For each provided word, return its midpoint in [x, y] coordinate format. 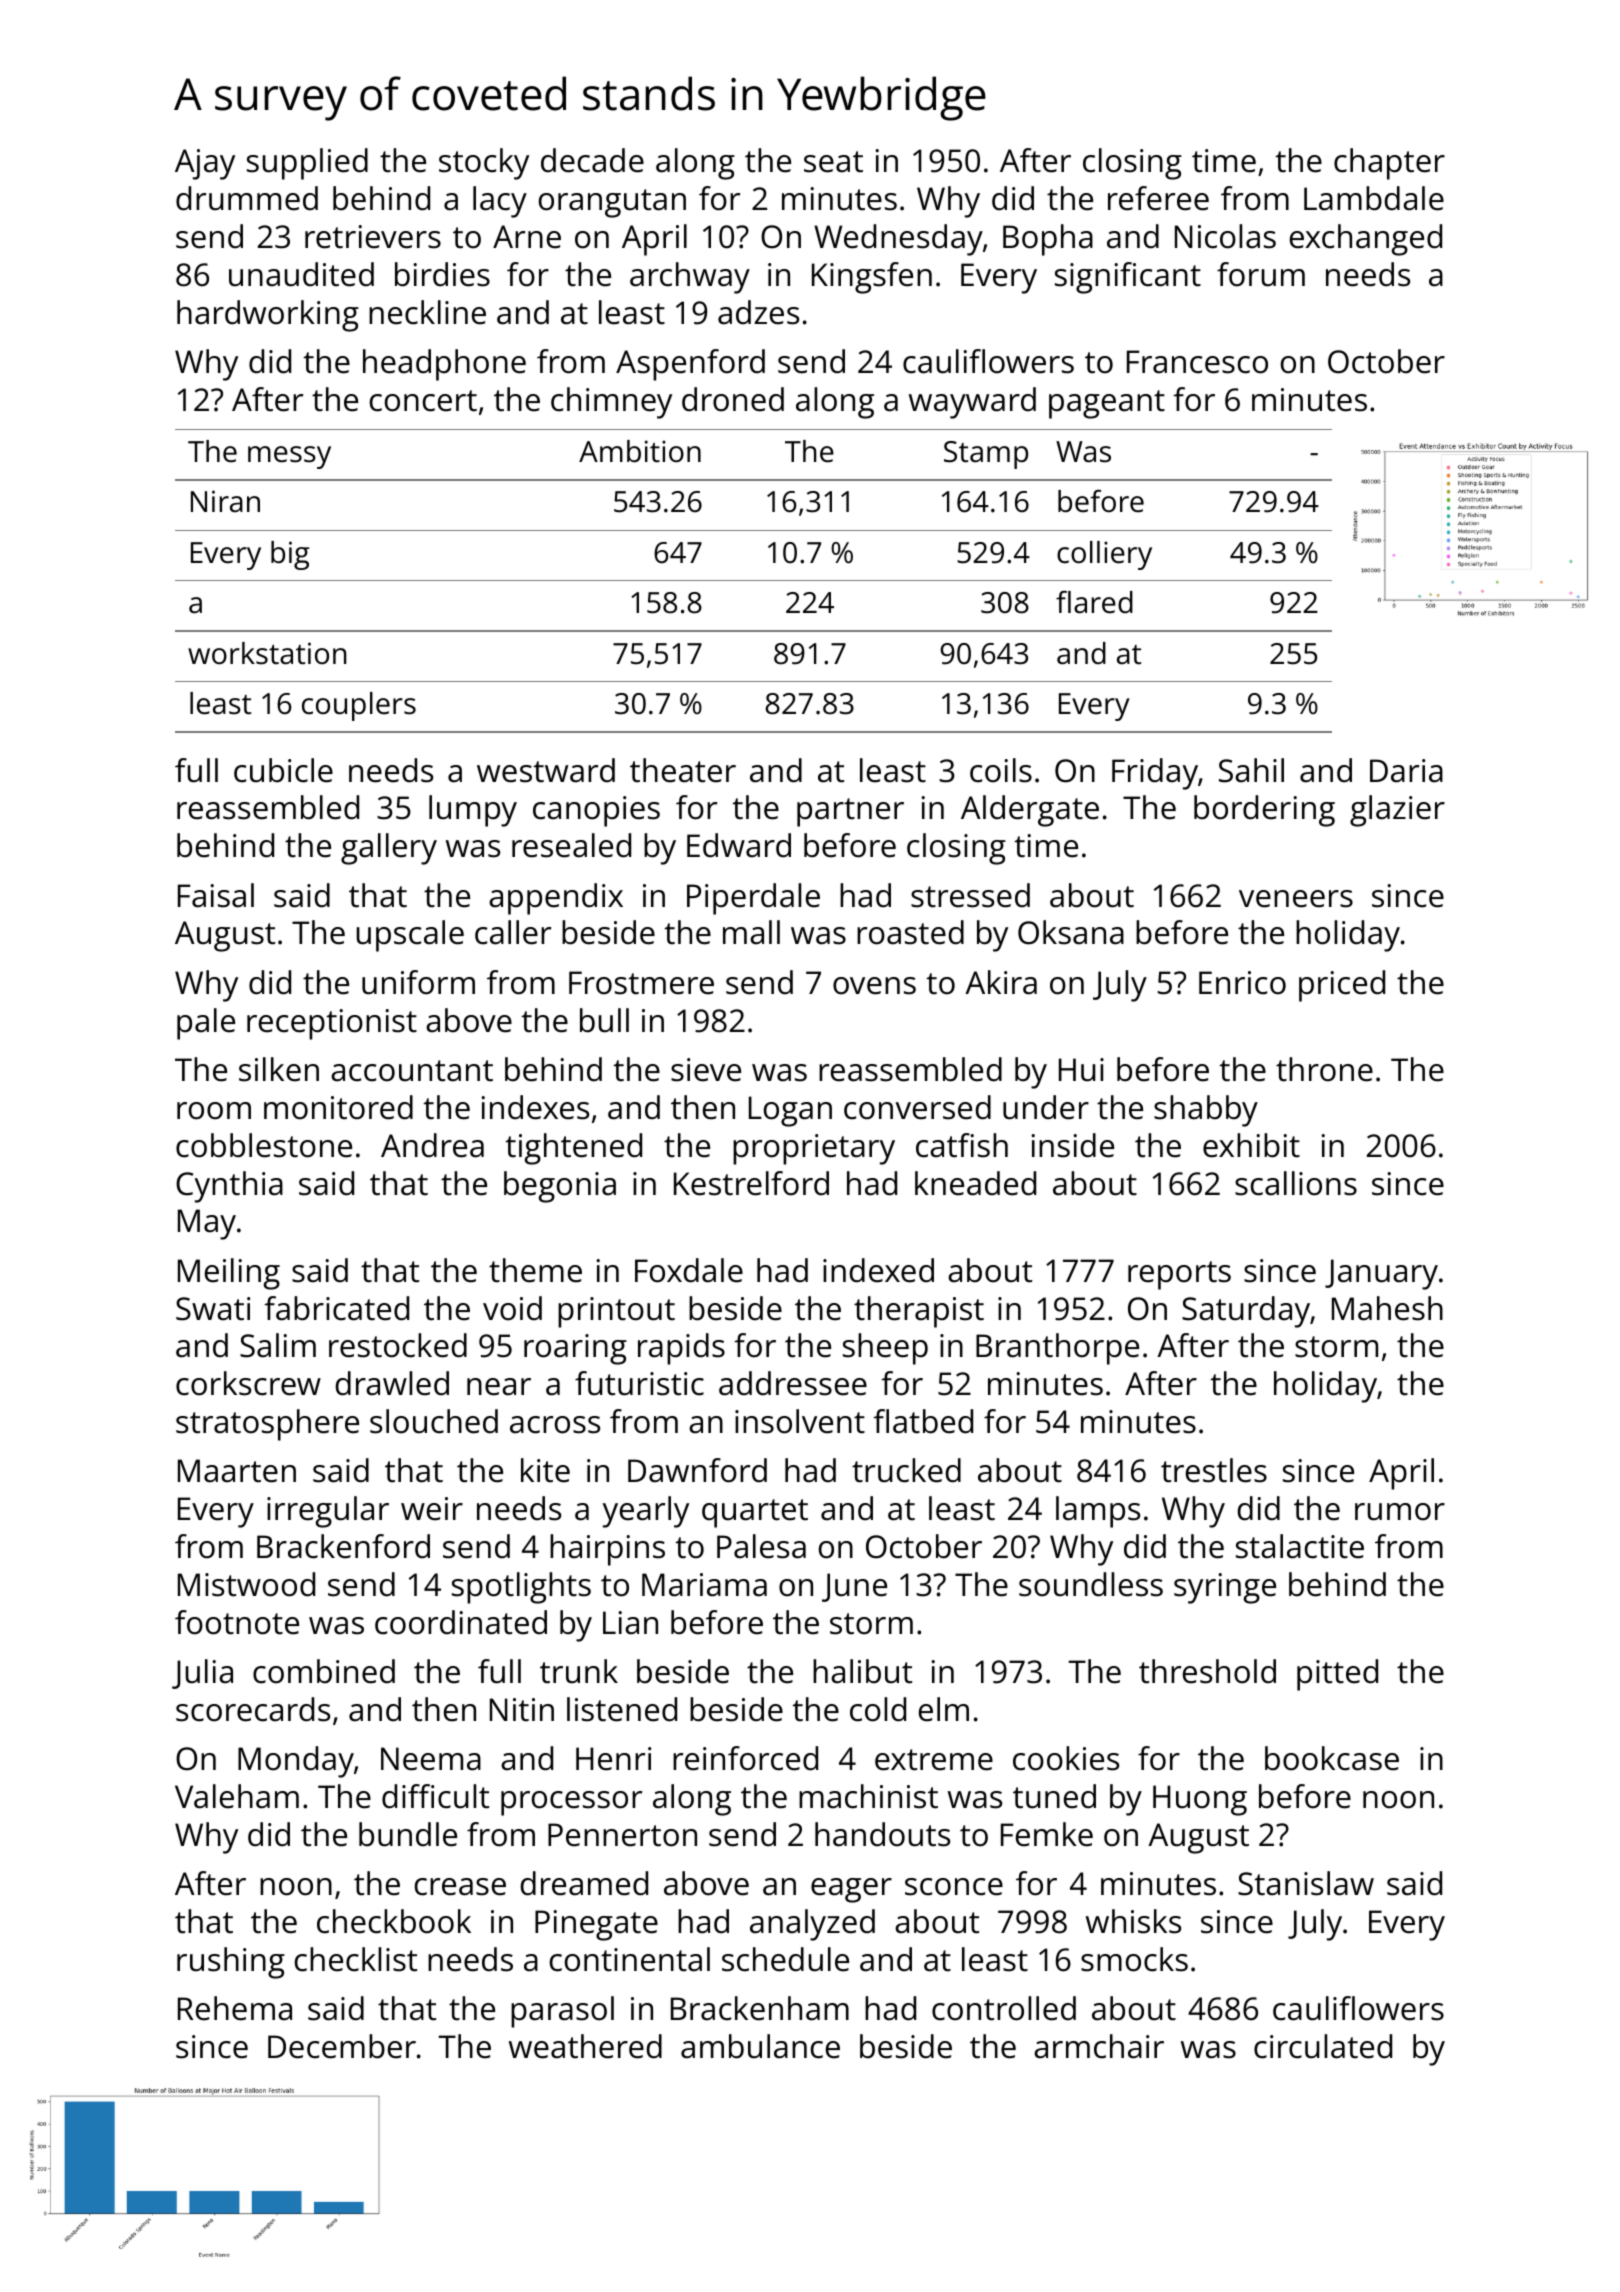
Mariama [704, 1585]
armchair [1099, 2046]
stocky [484, 164]
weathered [585, 2046]
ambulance [760, 2046]
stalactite [1300, 1546]
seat [833, 162]
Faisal [216, 895]
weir [432, 1509]
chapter [1389, 164]
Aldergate [1030, 811]
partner [850, 812]
